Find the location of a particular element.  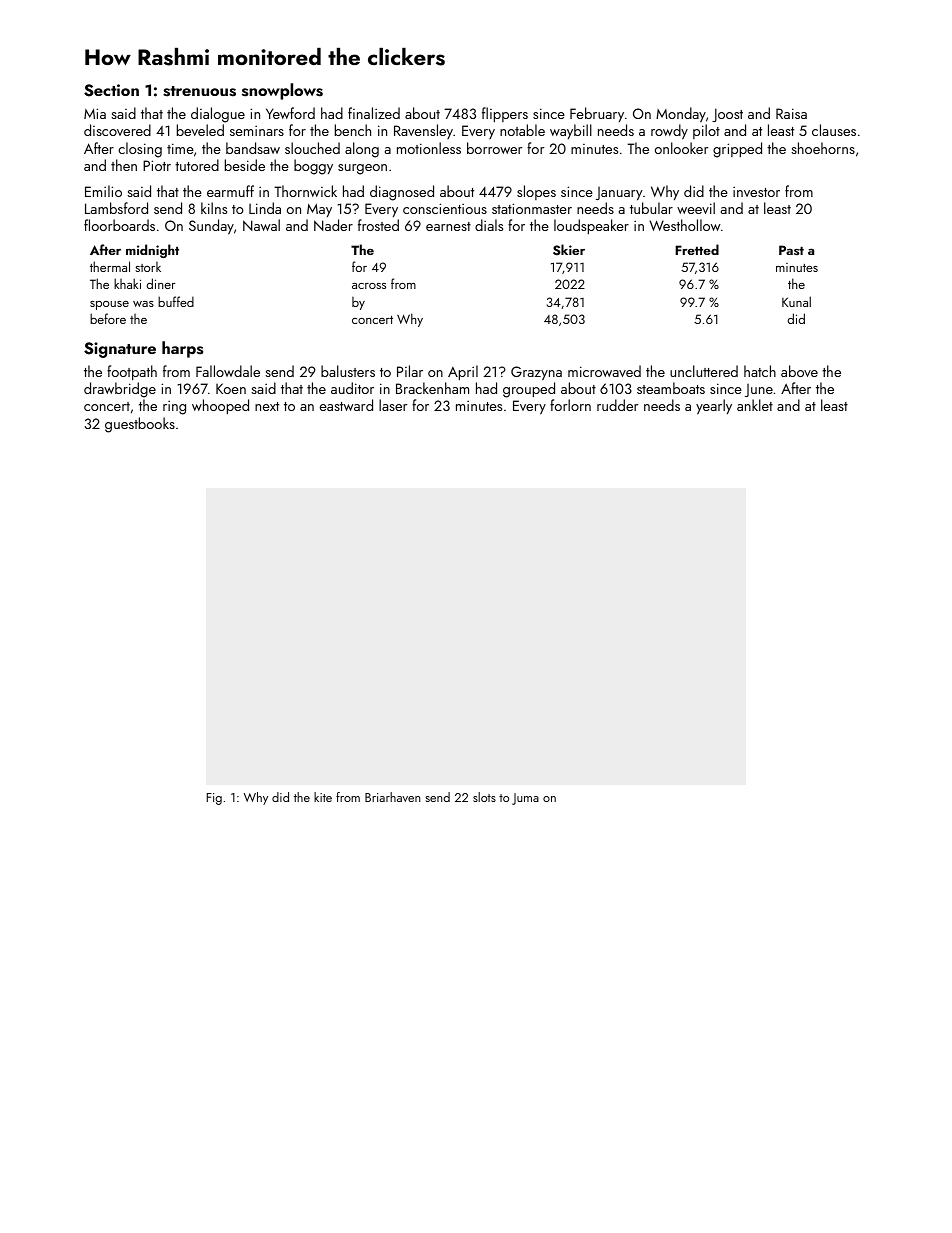

Briarhaven is located at coordinates (392, 797).
